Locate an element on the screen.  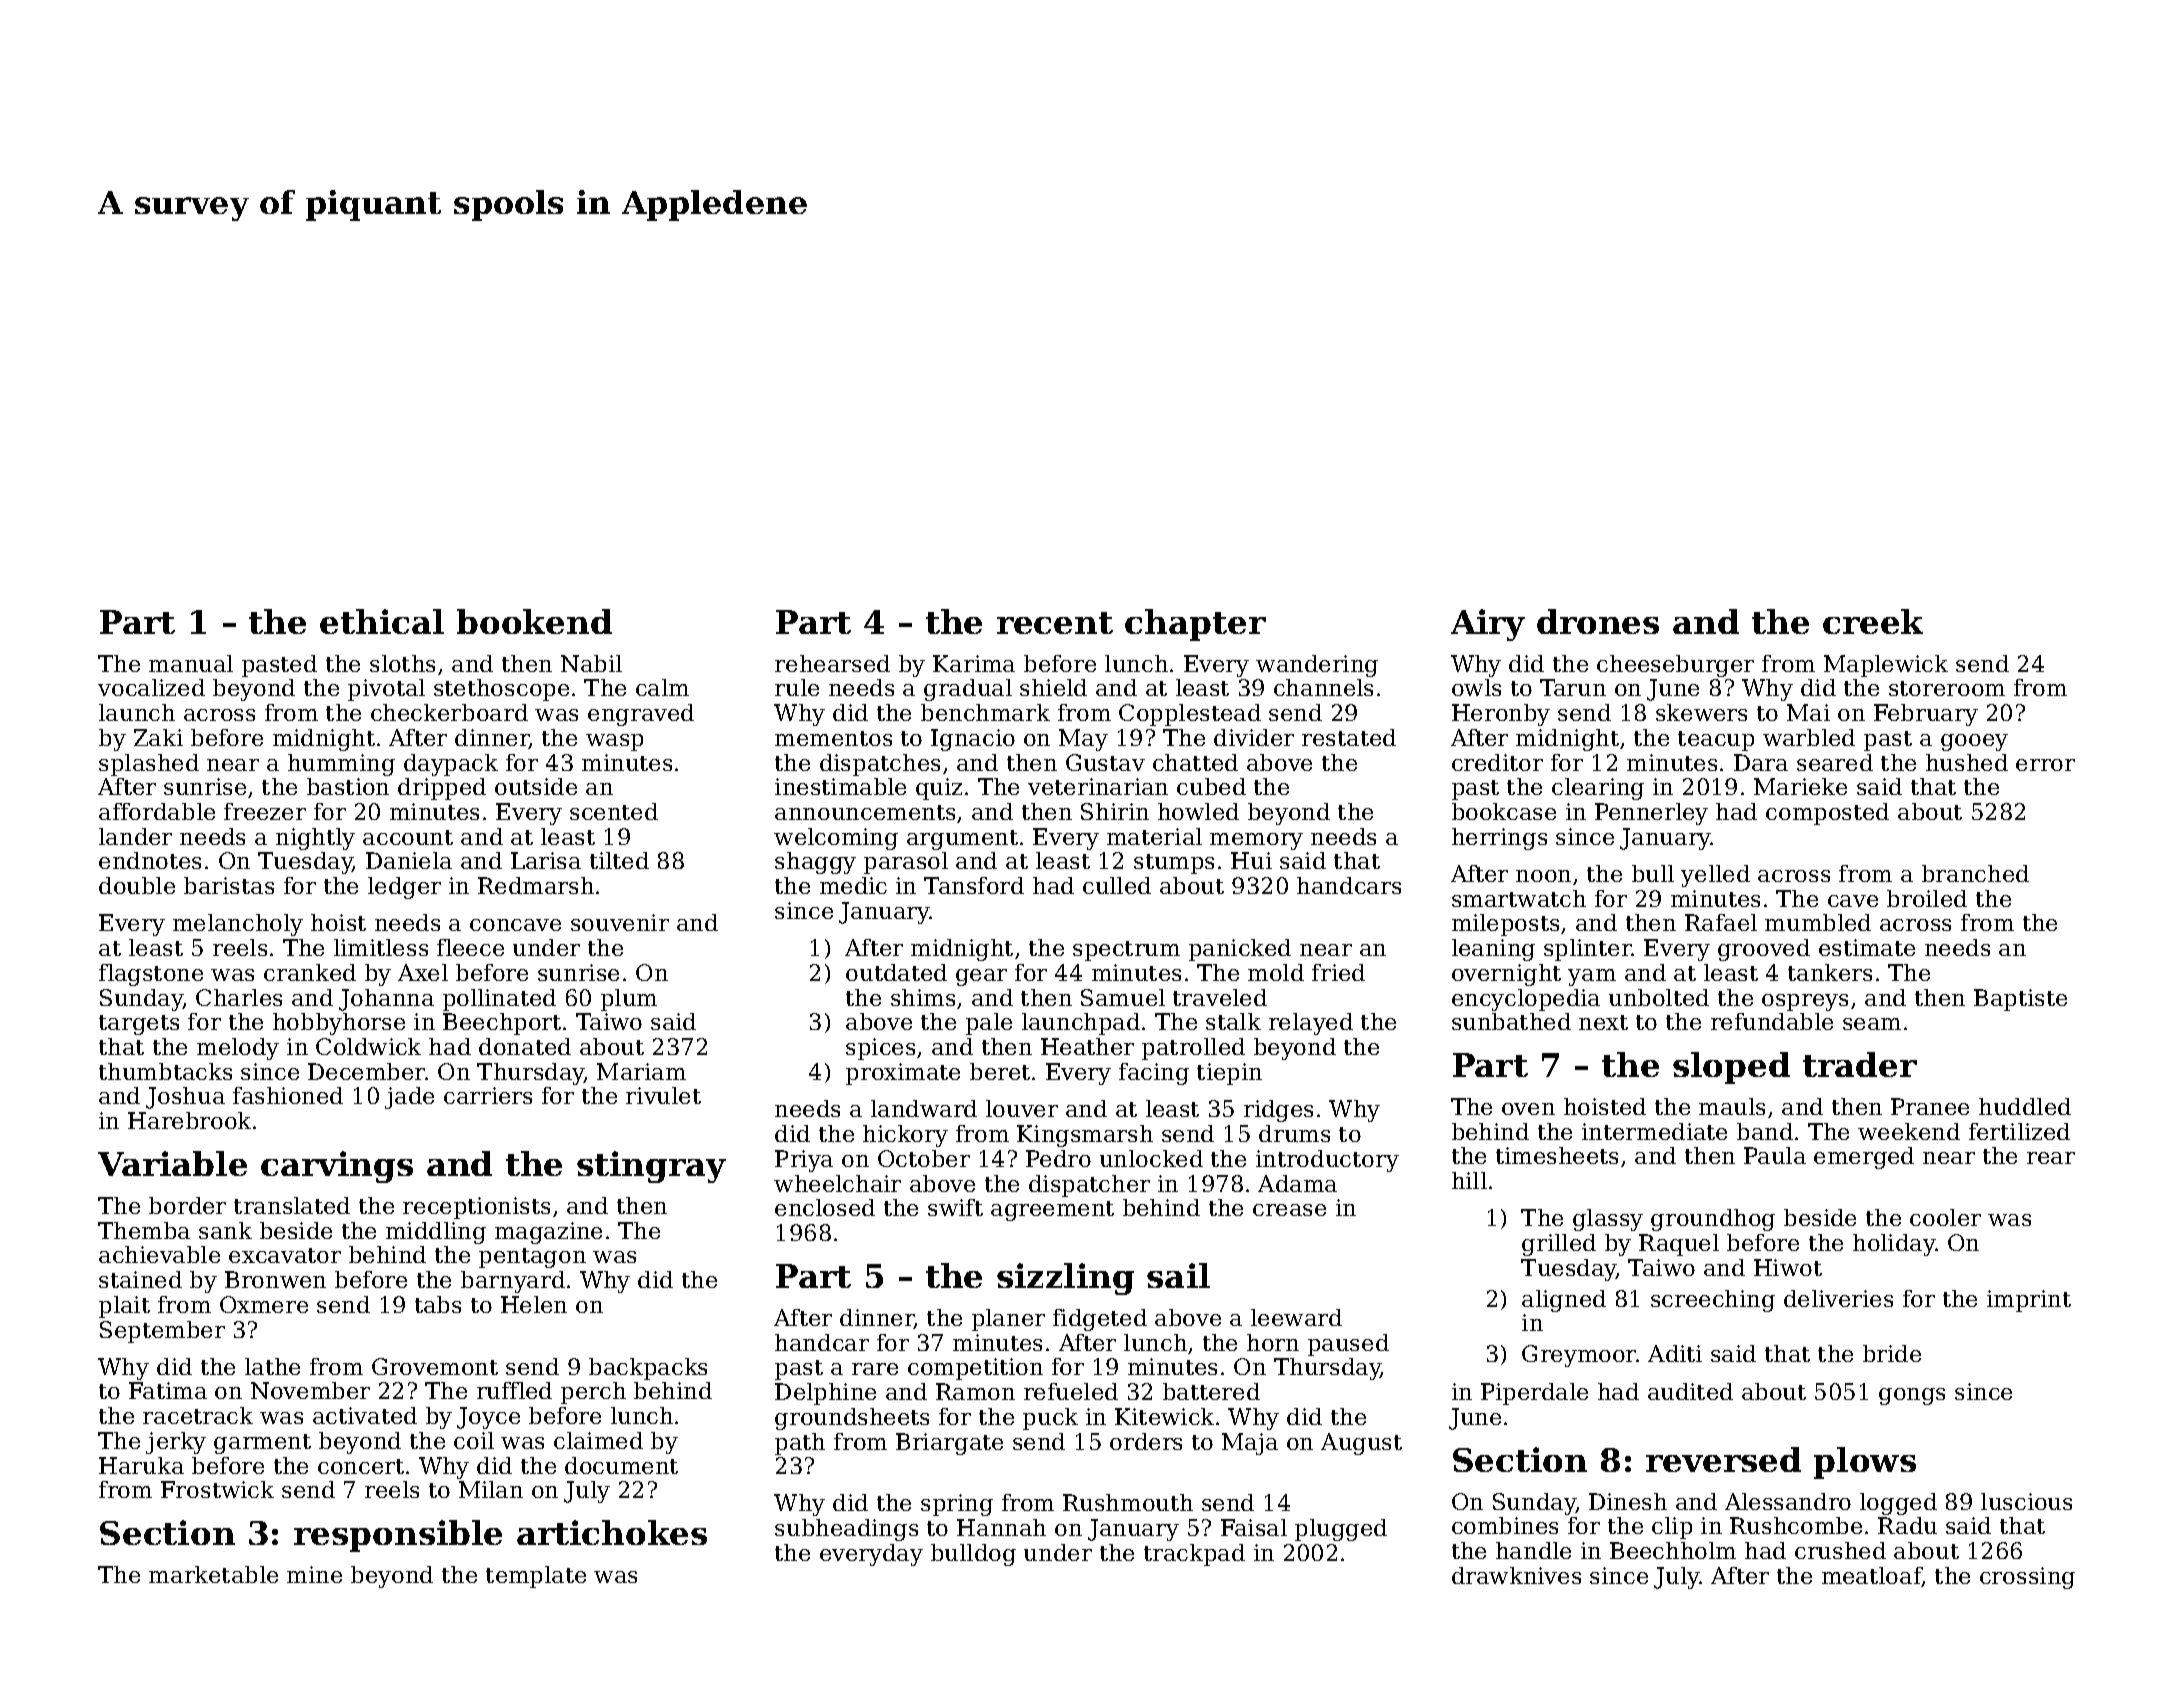
Karima is located at coordinates (974, 663).
